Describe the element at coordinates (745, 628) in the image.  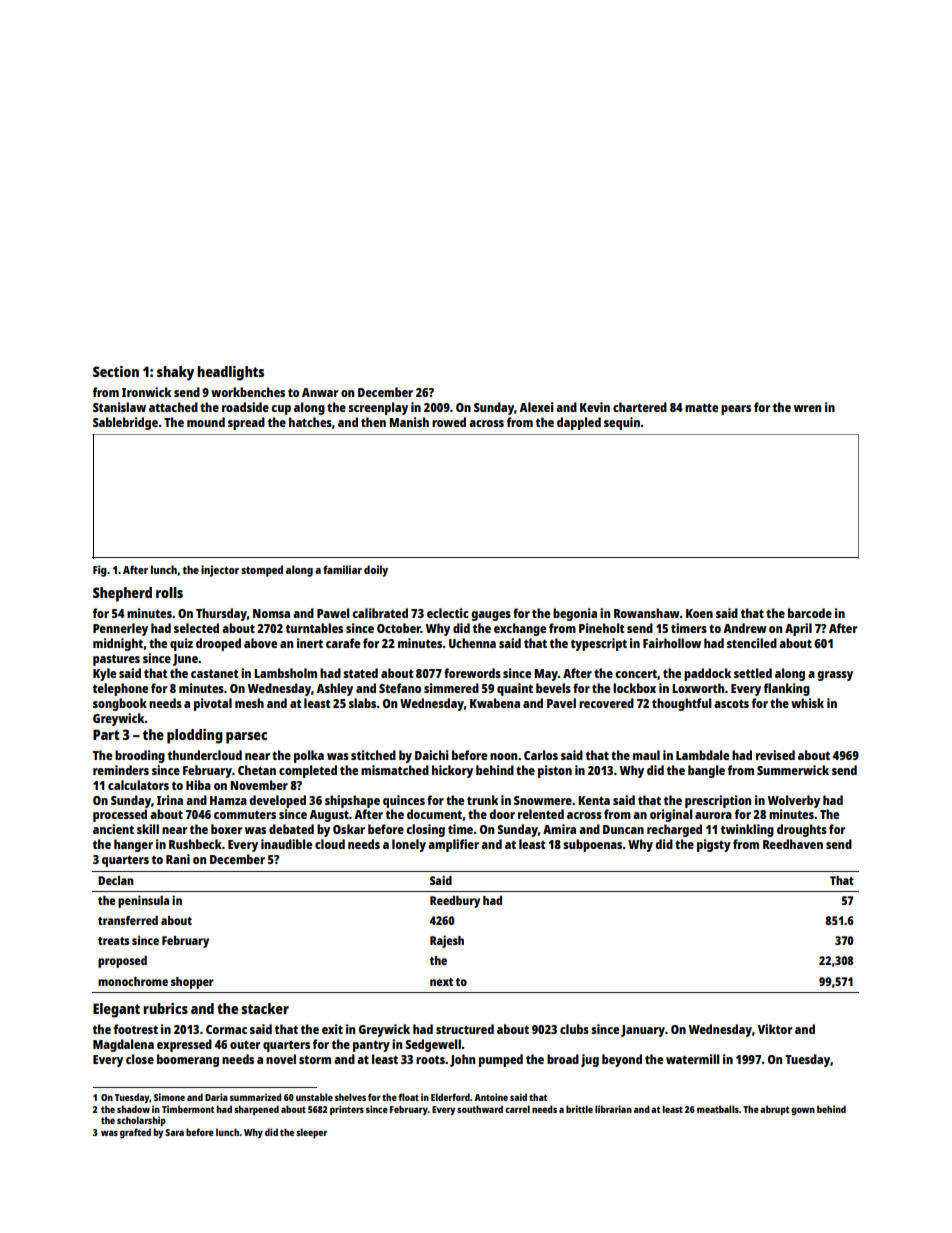
I see `Andrew` at that location.
